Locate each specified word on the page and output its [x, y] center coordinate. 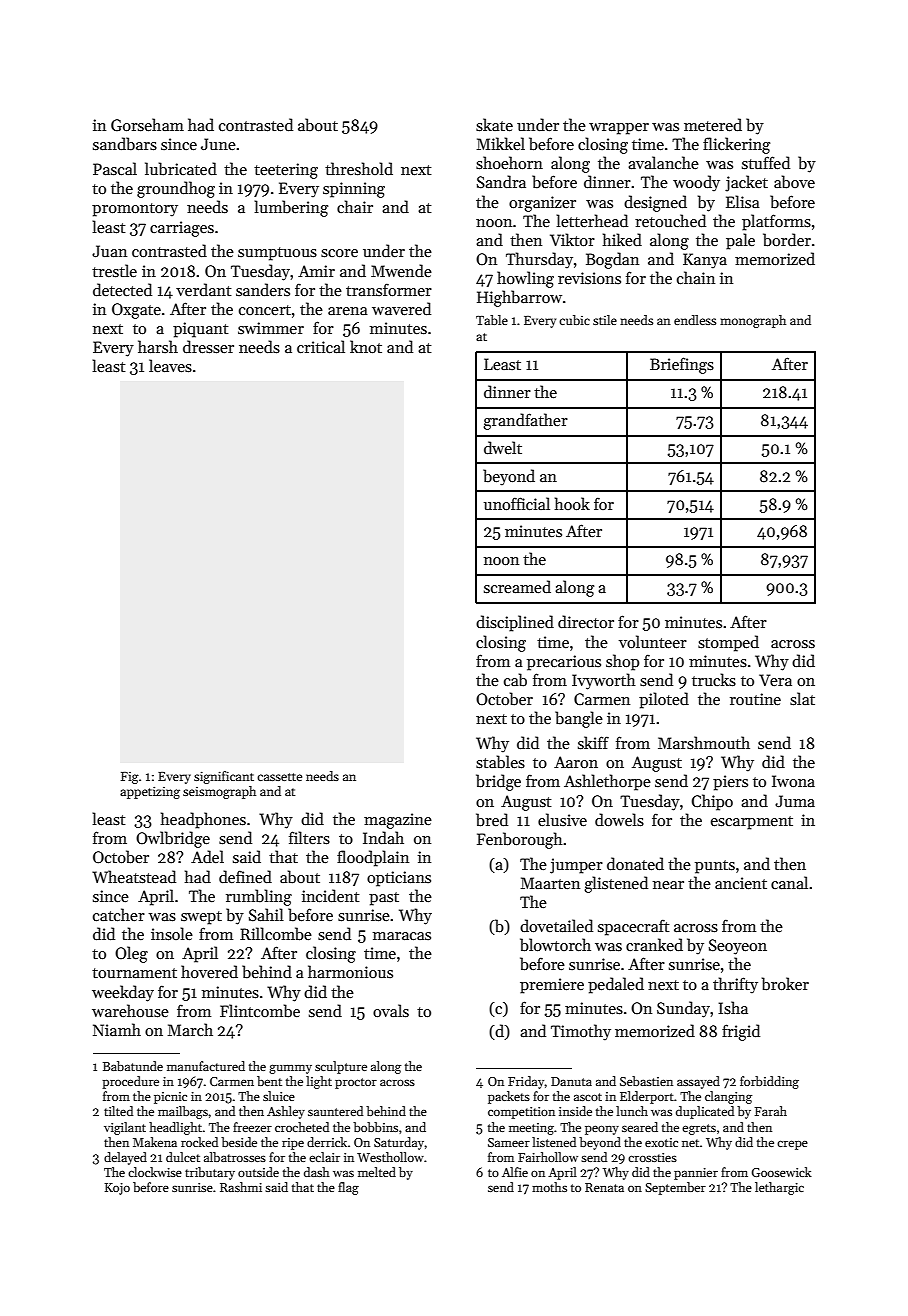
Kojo [117, 1189]
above [794, 182]
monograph [753, 321]
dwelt [503, 447]
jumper [576, 866]
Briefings [682, 365]
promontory [135, 210]
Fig [130, 778]
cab [515, 680]
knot [366, 346]
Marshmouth [704, 743]
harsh [158, 346]
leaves [170, 366]
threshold [359, 168]
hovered [209, 971]
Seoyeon [738, 947]
